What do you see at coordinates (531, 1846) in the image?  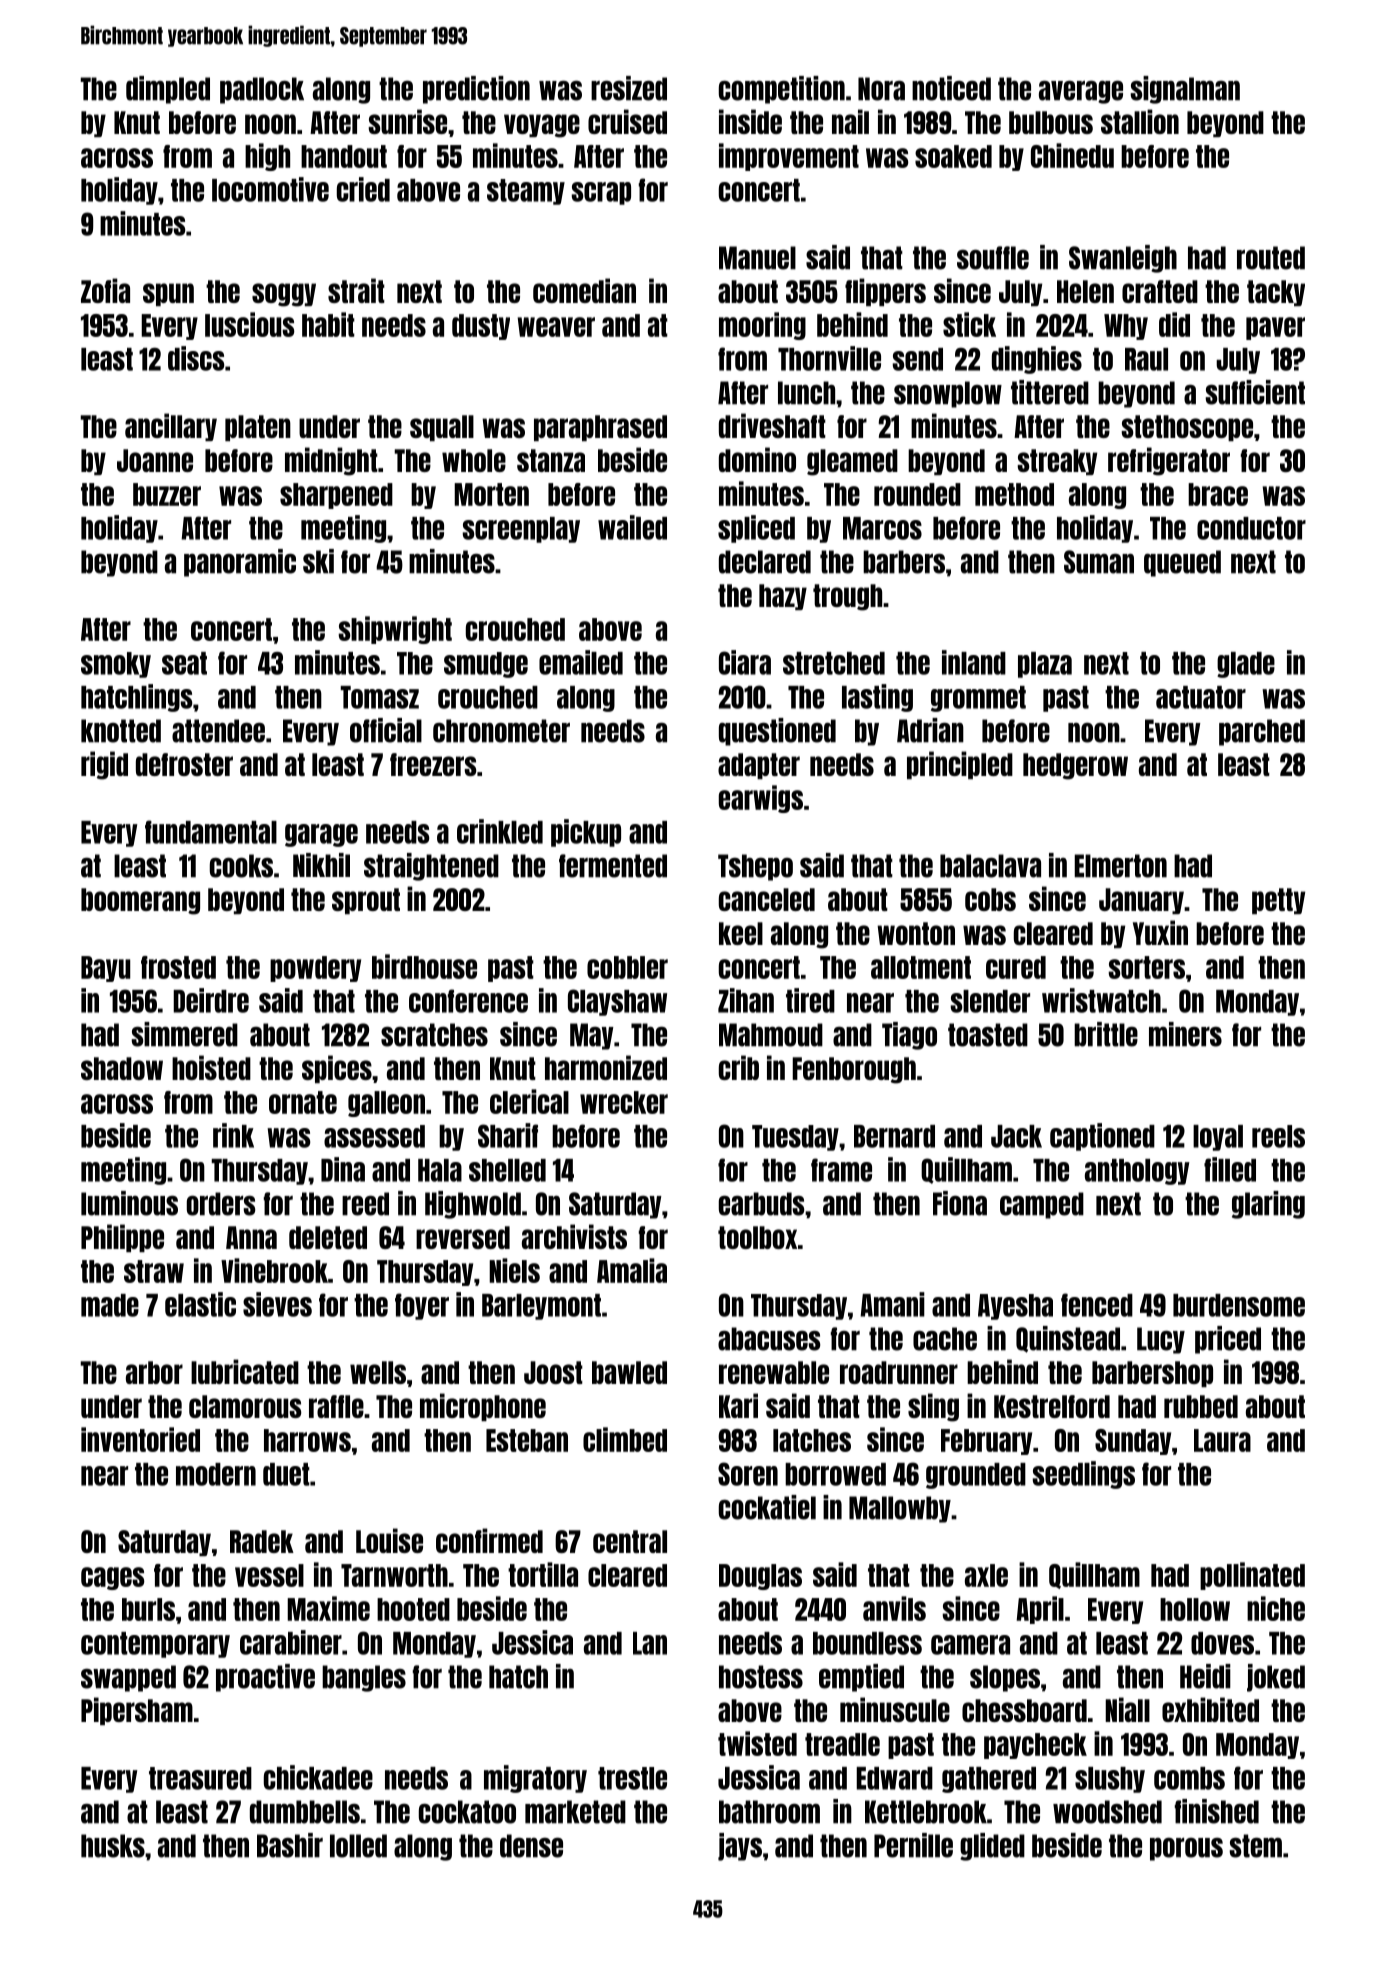 I see `dense` at bounding box center [531, 1846].
